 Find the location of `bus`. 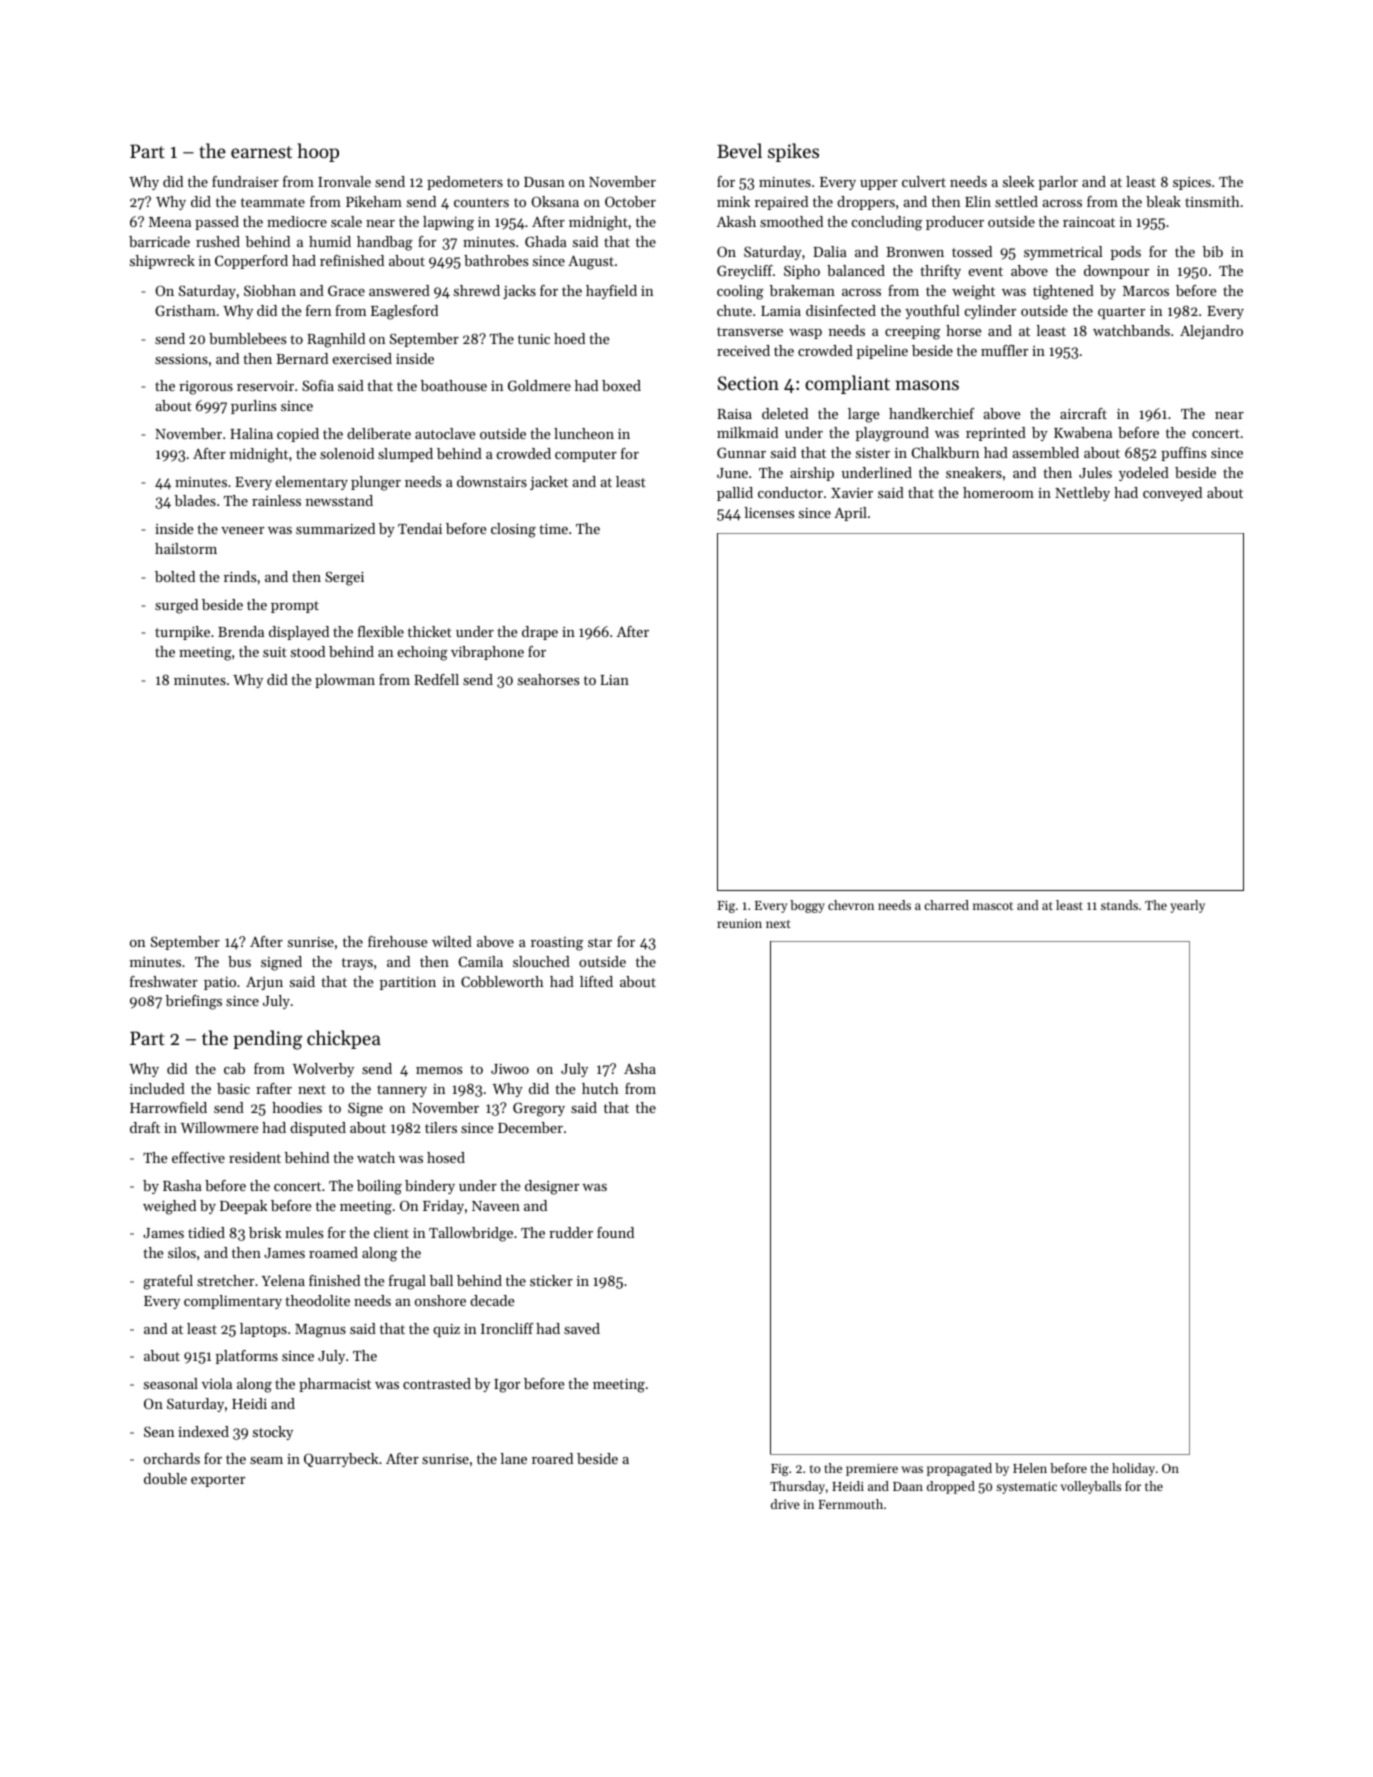

bus is located at coordinates (239, 961).
